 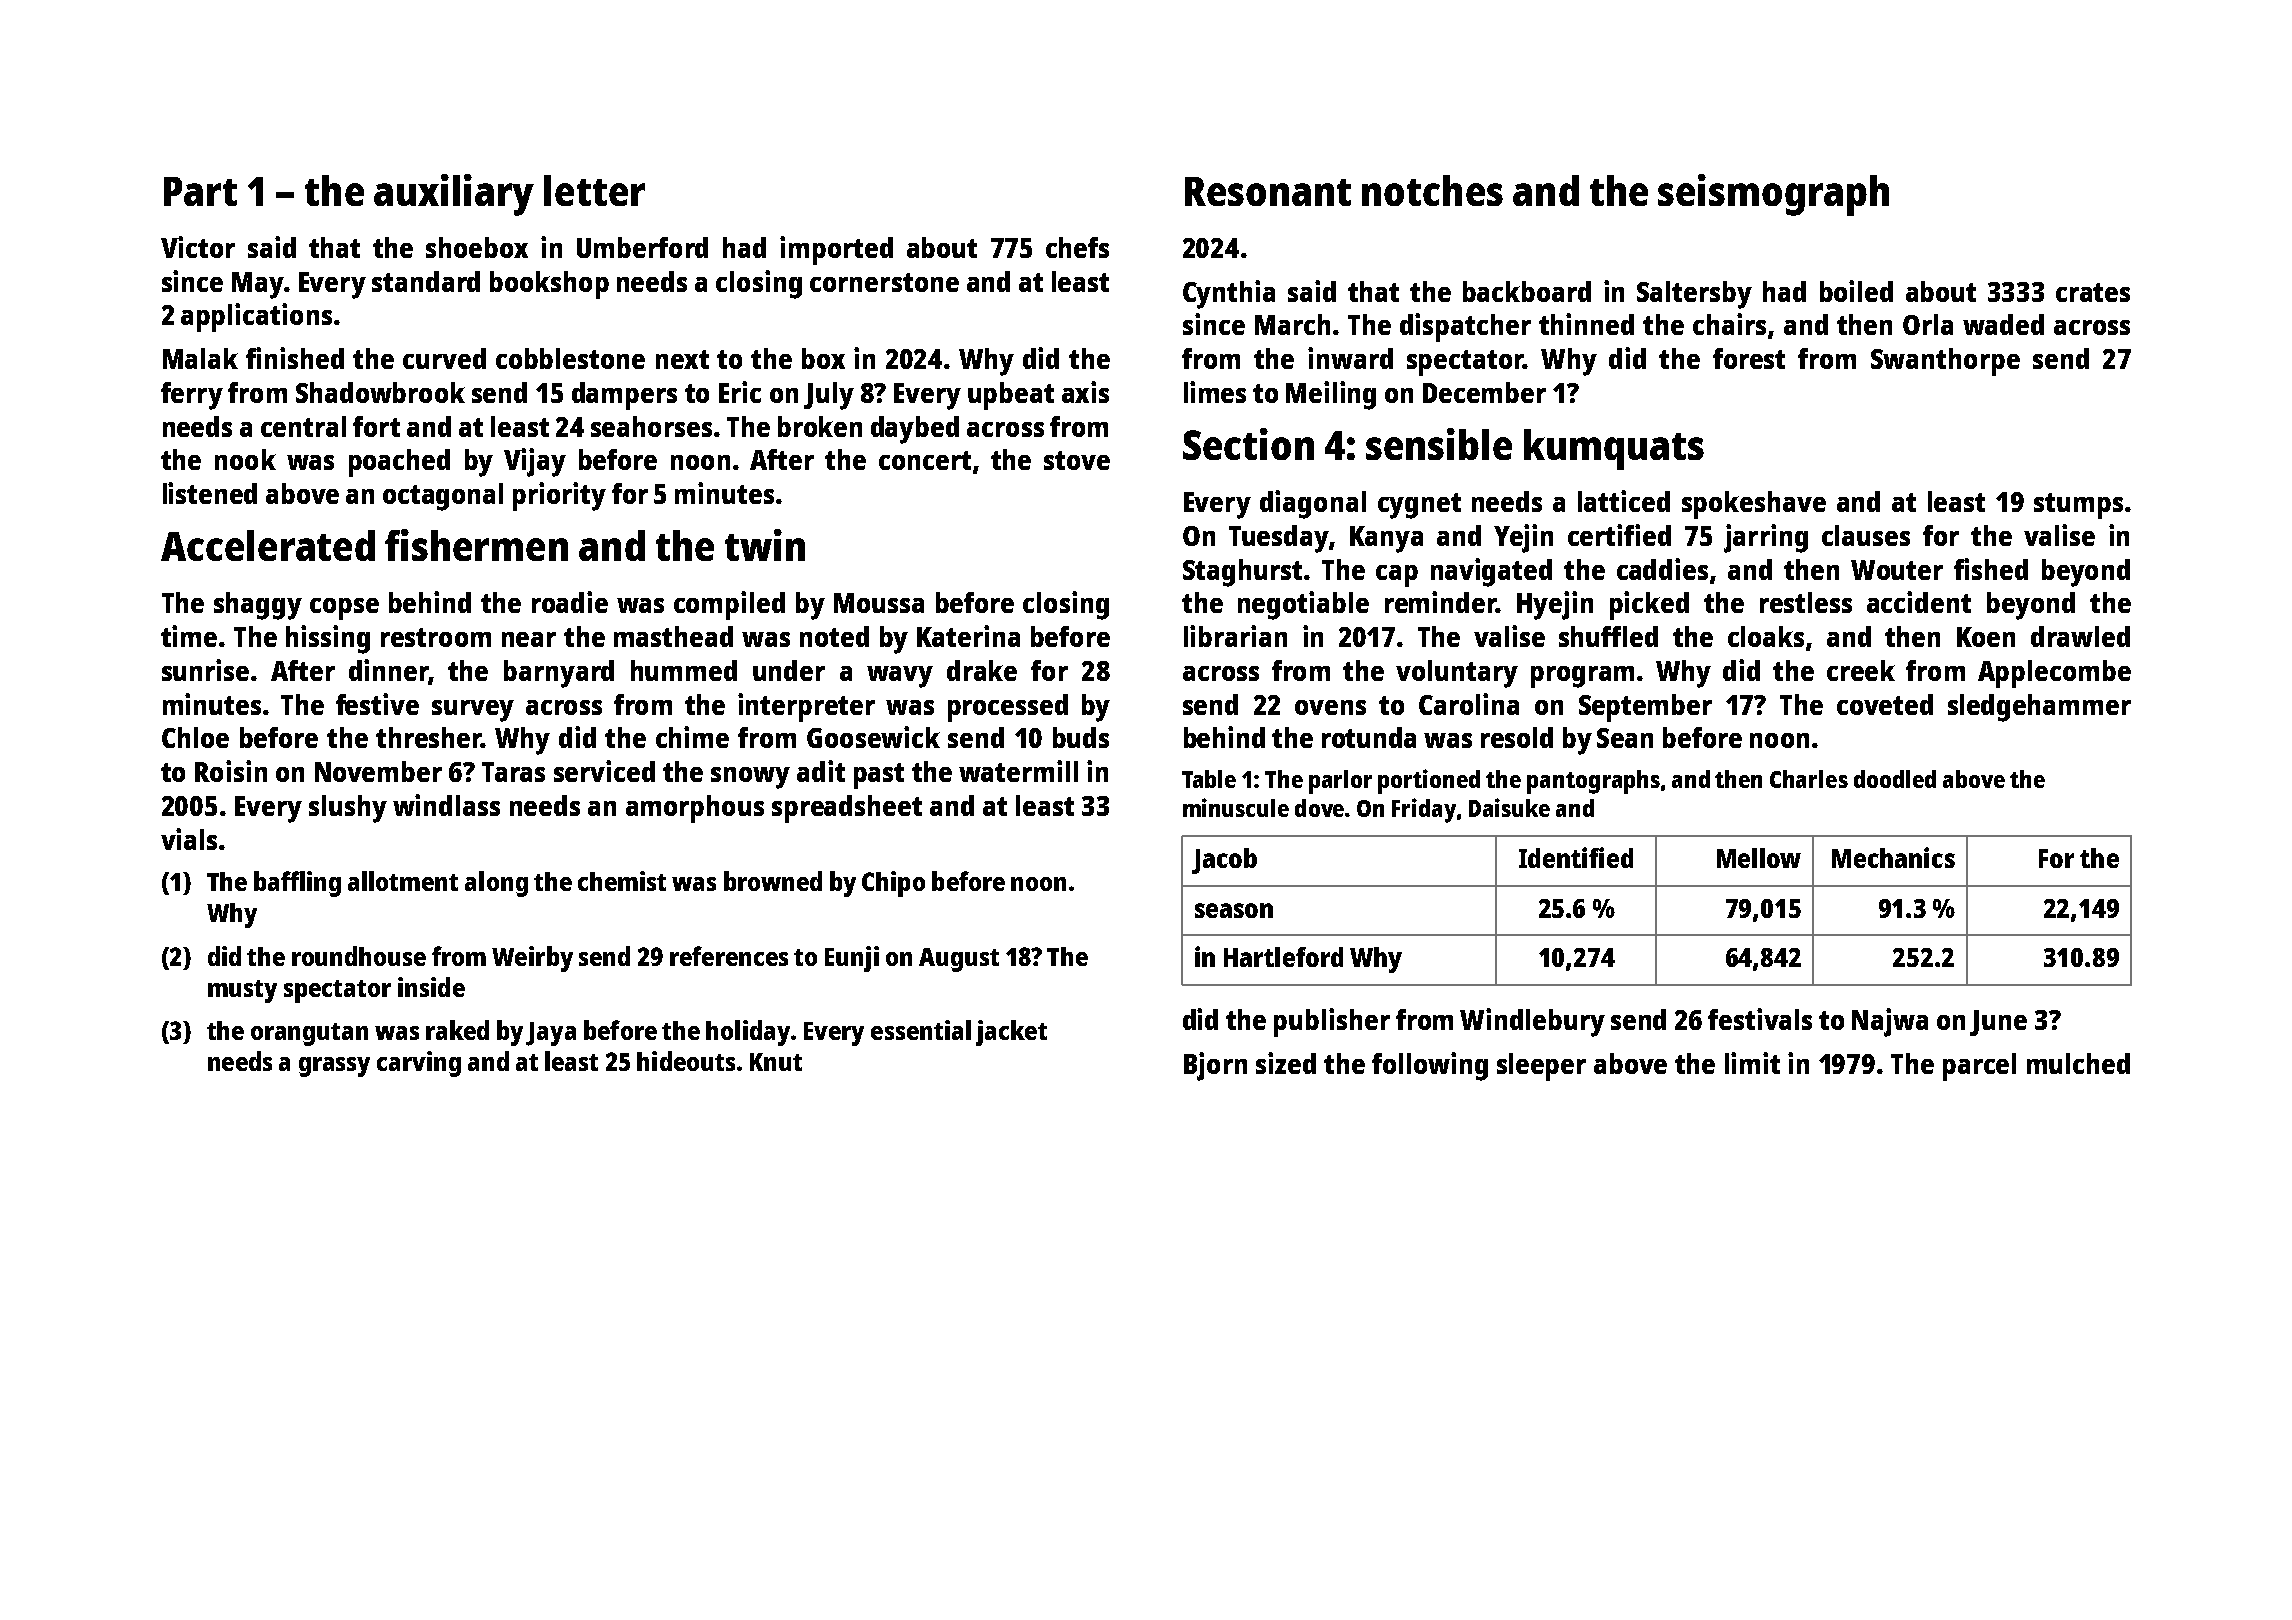 I want to click on following, so click(x=1430, y=1066).
